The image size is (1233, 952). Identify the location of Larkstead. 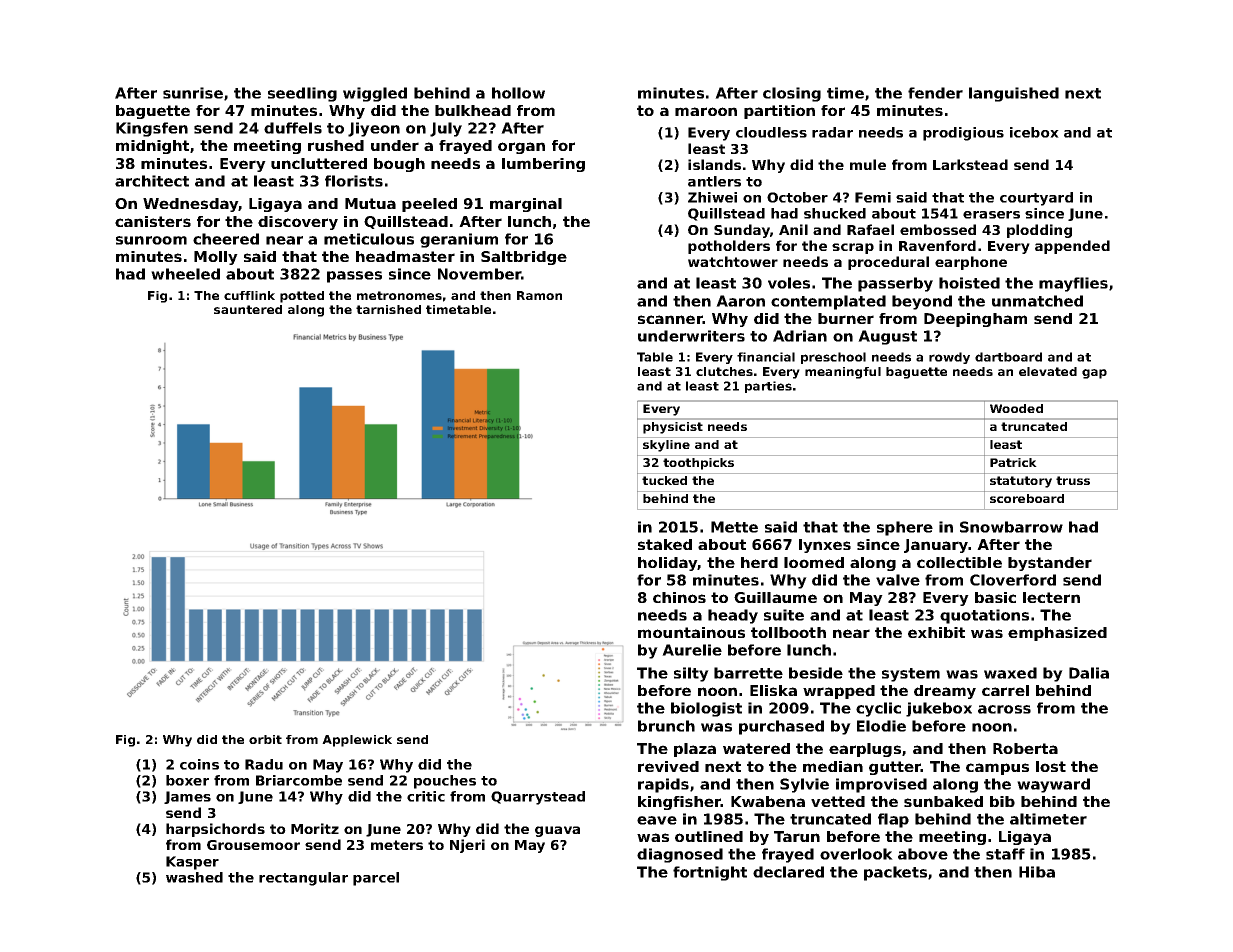
(970, 164).
